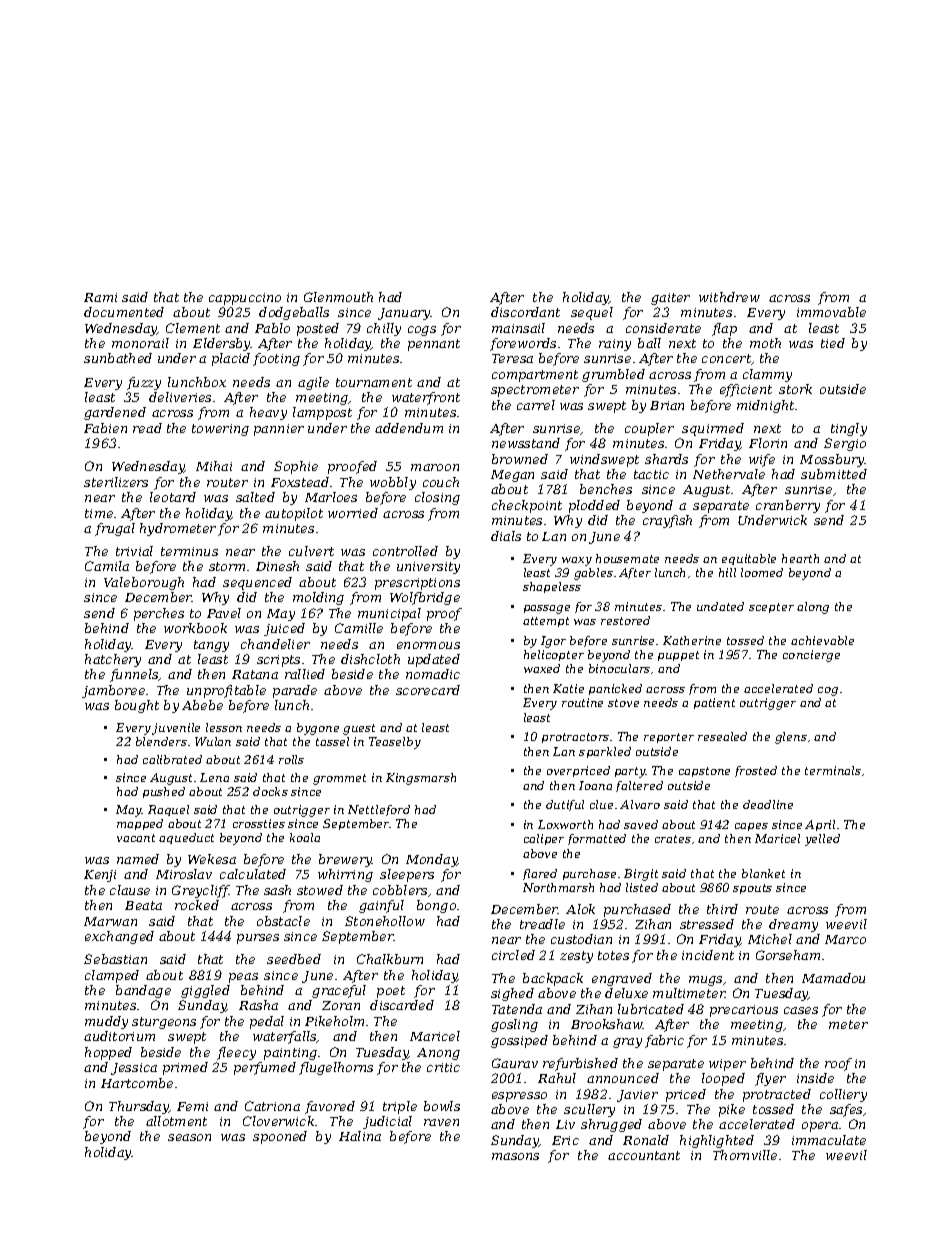 This document has width=952, height=1233. What do you see at coordinates (745, 1155) in the document?
I see `Thornville` at bounding box center [745, 1155].
